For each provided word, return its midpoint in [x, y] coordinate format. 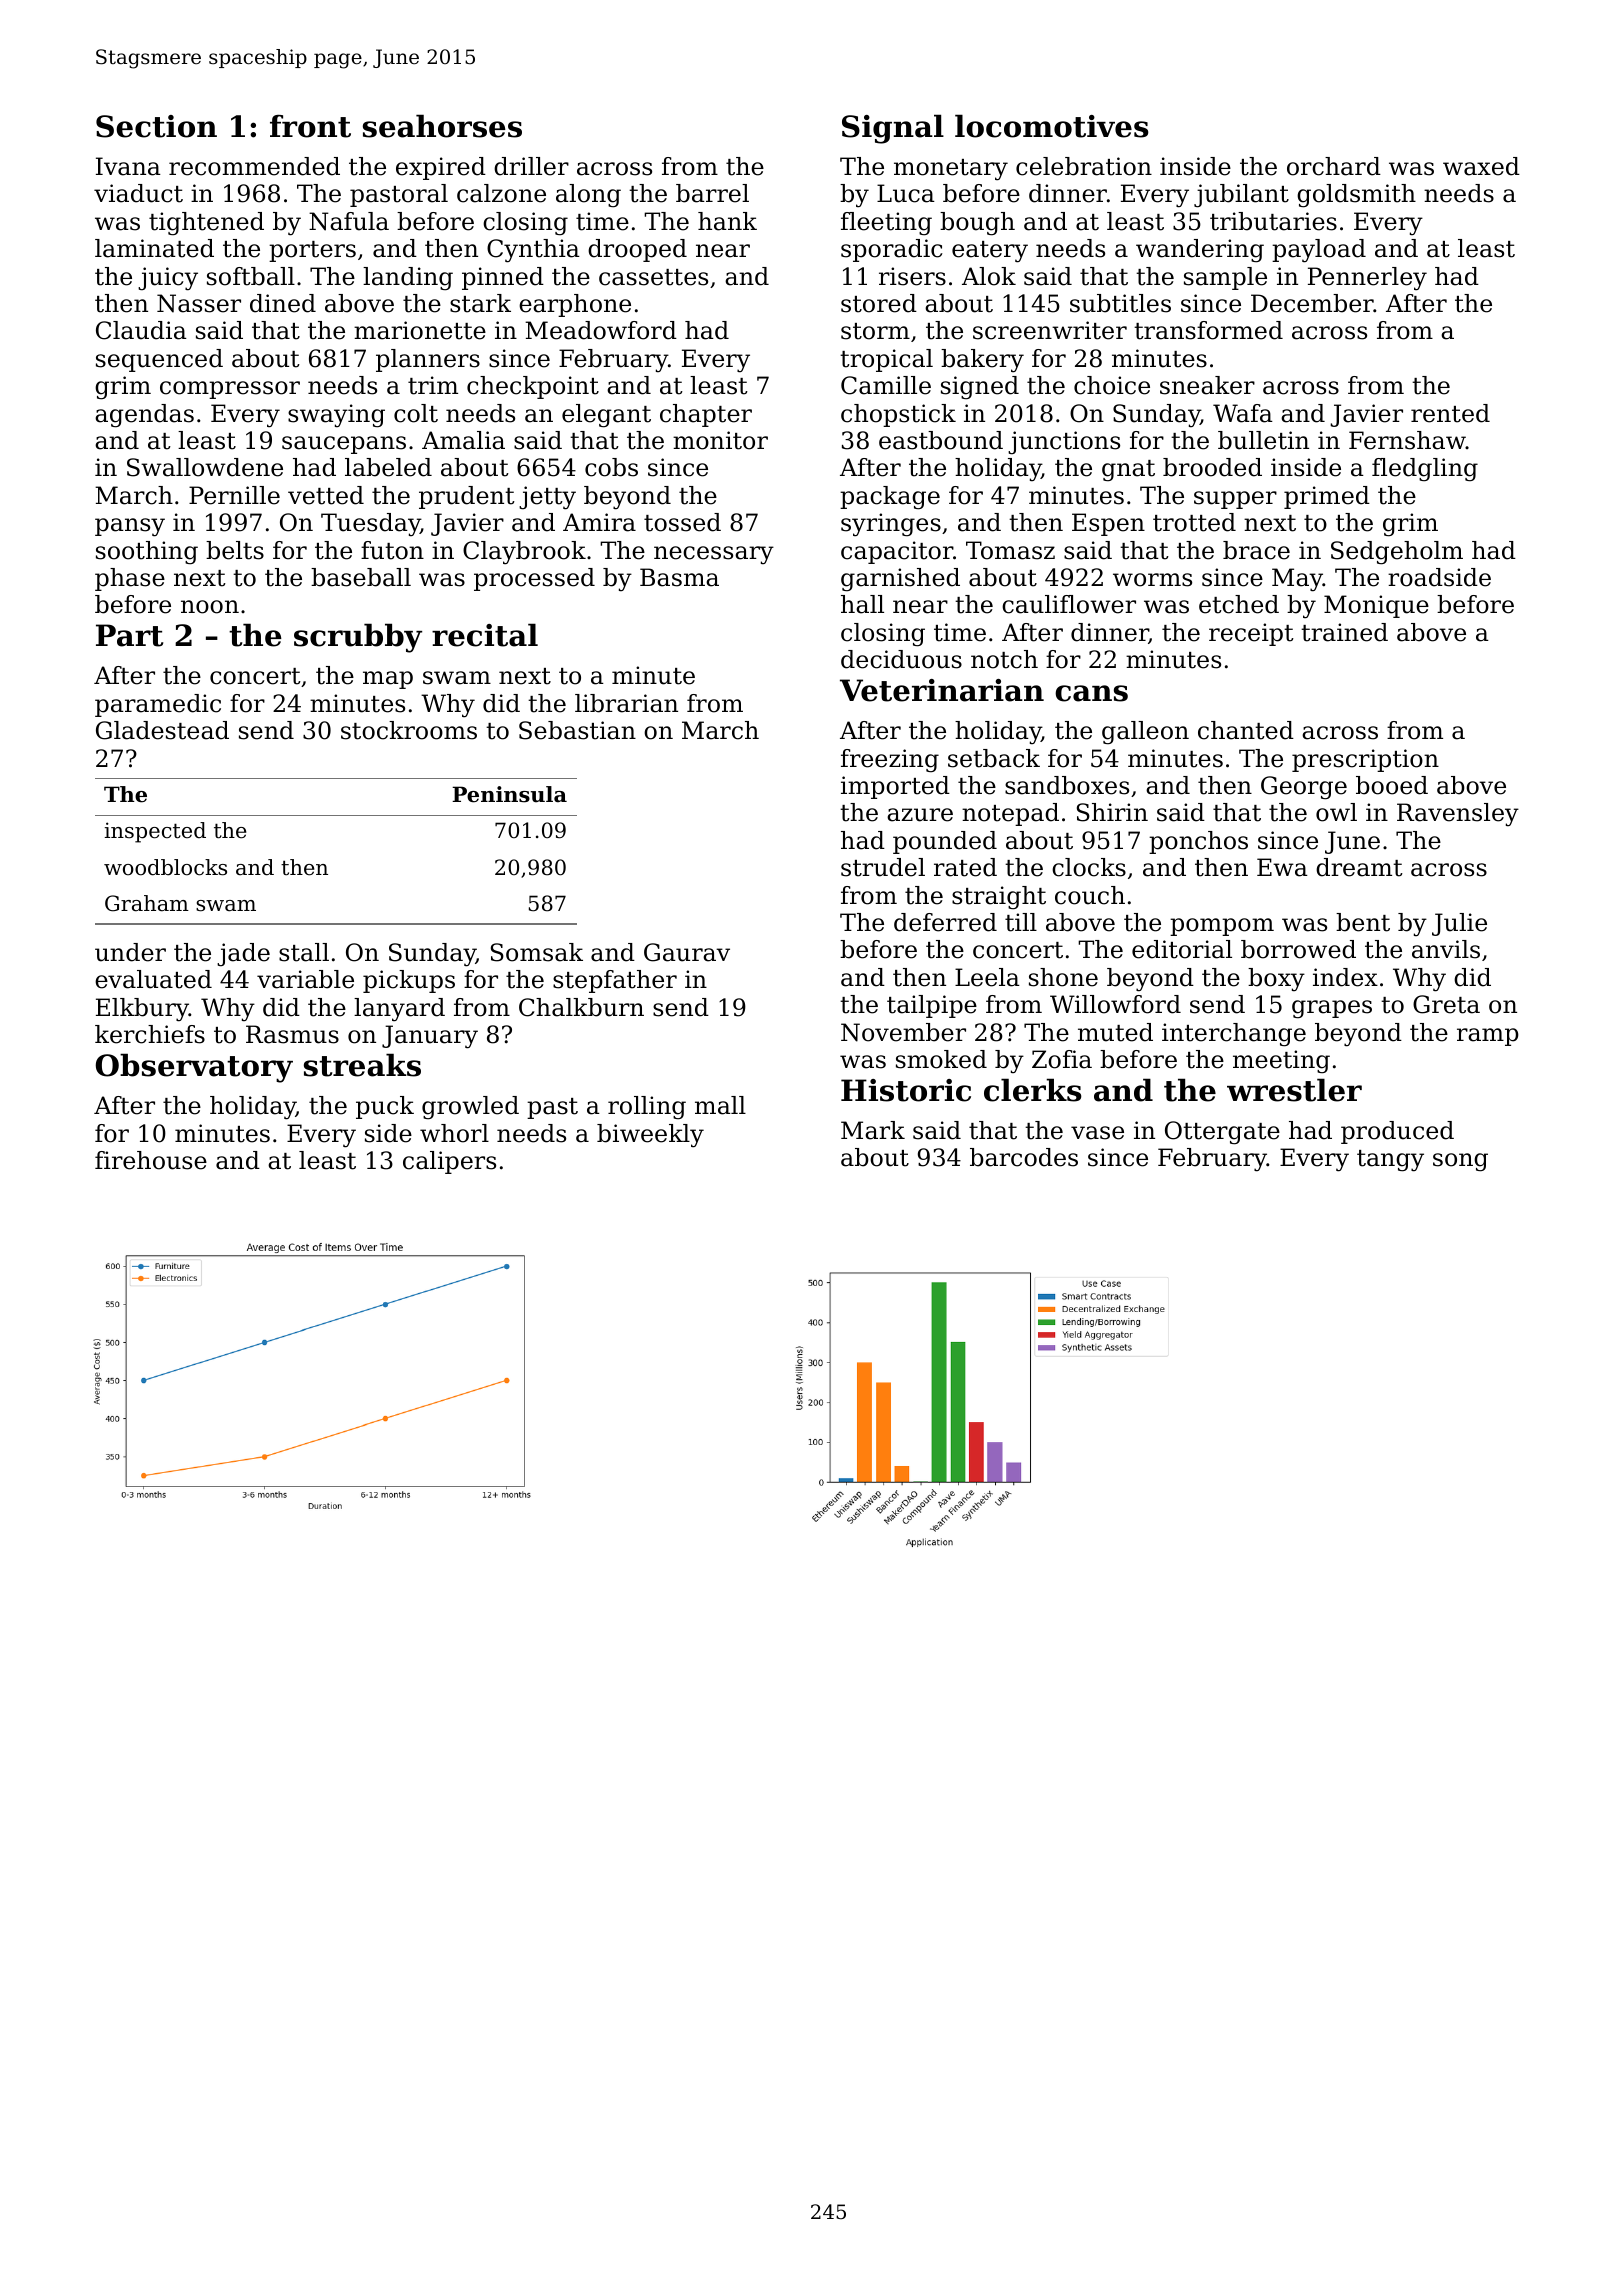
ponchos [1198, 842]
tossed [682, 522]
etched [1239, 604]
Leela [987, 977]
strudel [883, 867]
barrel [712, 193]
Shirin [1112, 812]
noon [210, 607]
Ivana [128, 166]
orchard [1334, 166]
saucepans [344, 445]
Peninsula [509, 794]
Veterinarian [942, 690]
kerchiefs [150, 1034]
